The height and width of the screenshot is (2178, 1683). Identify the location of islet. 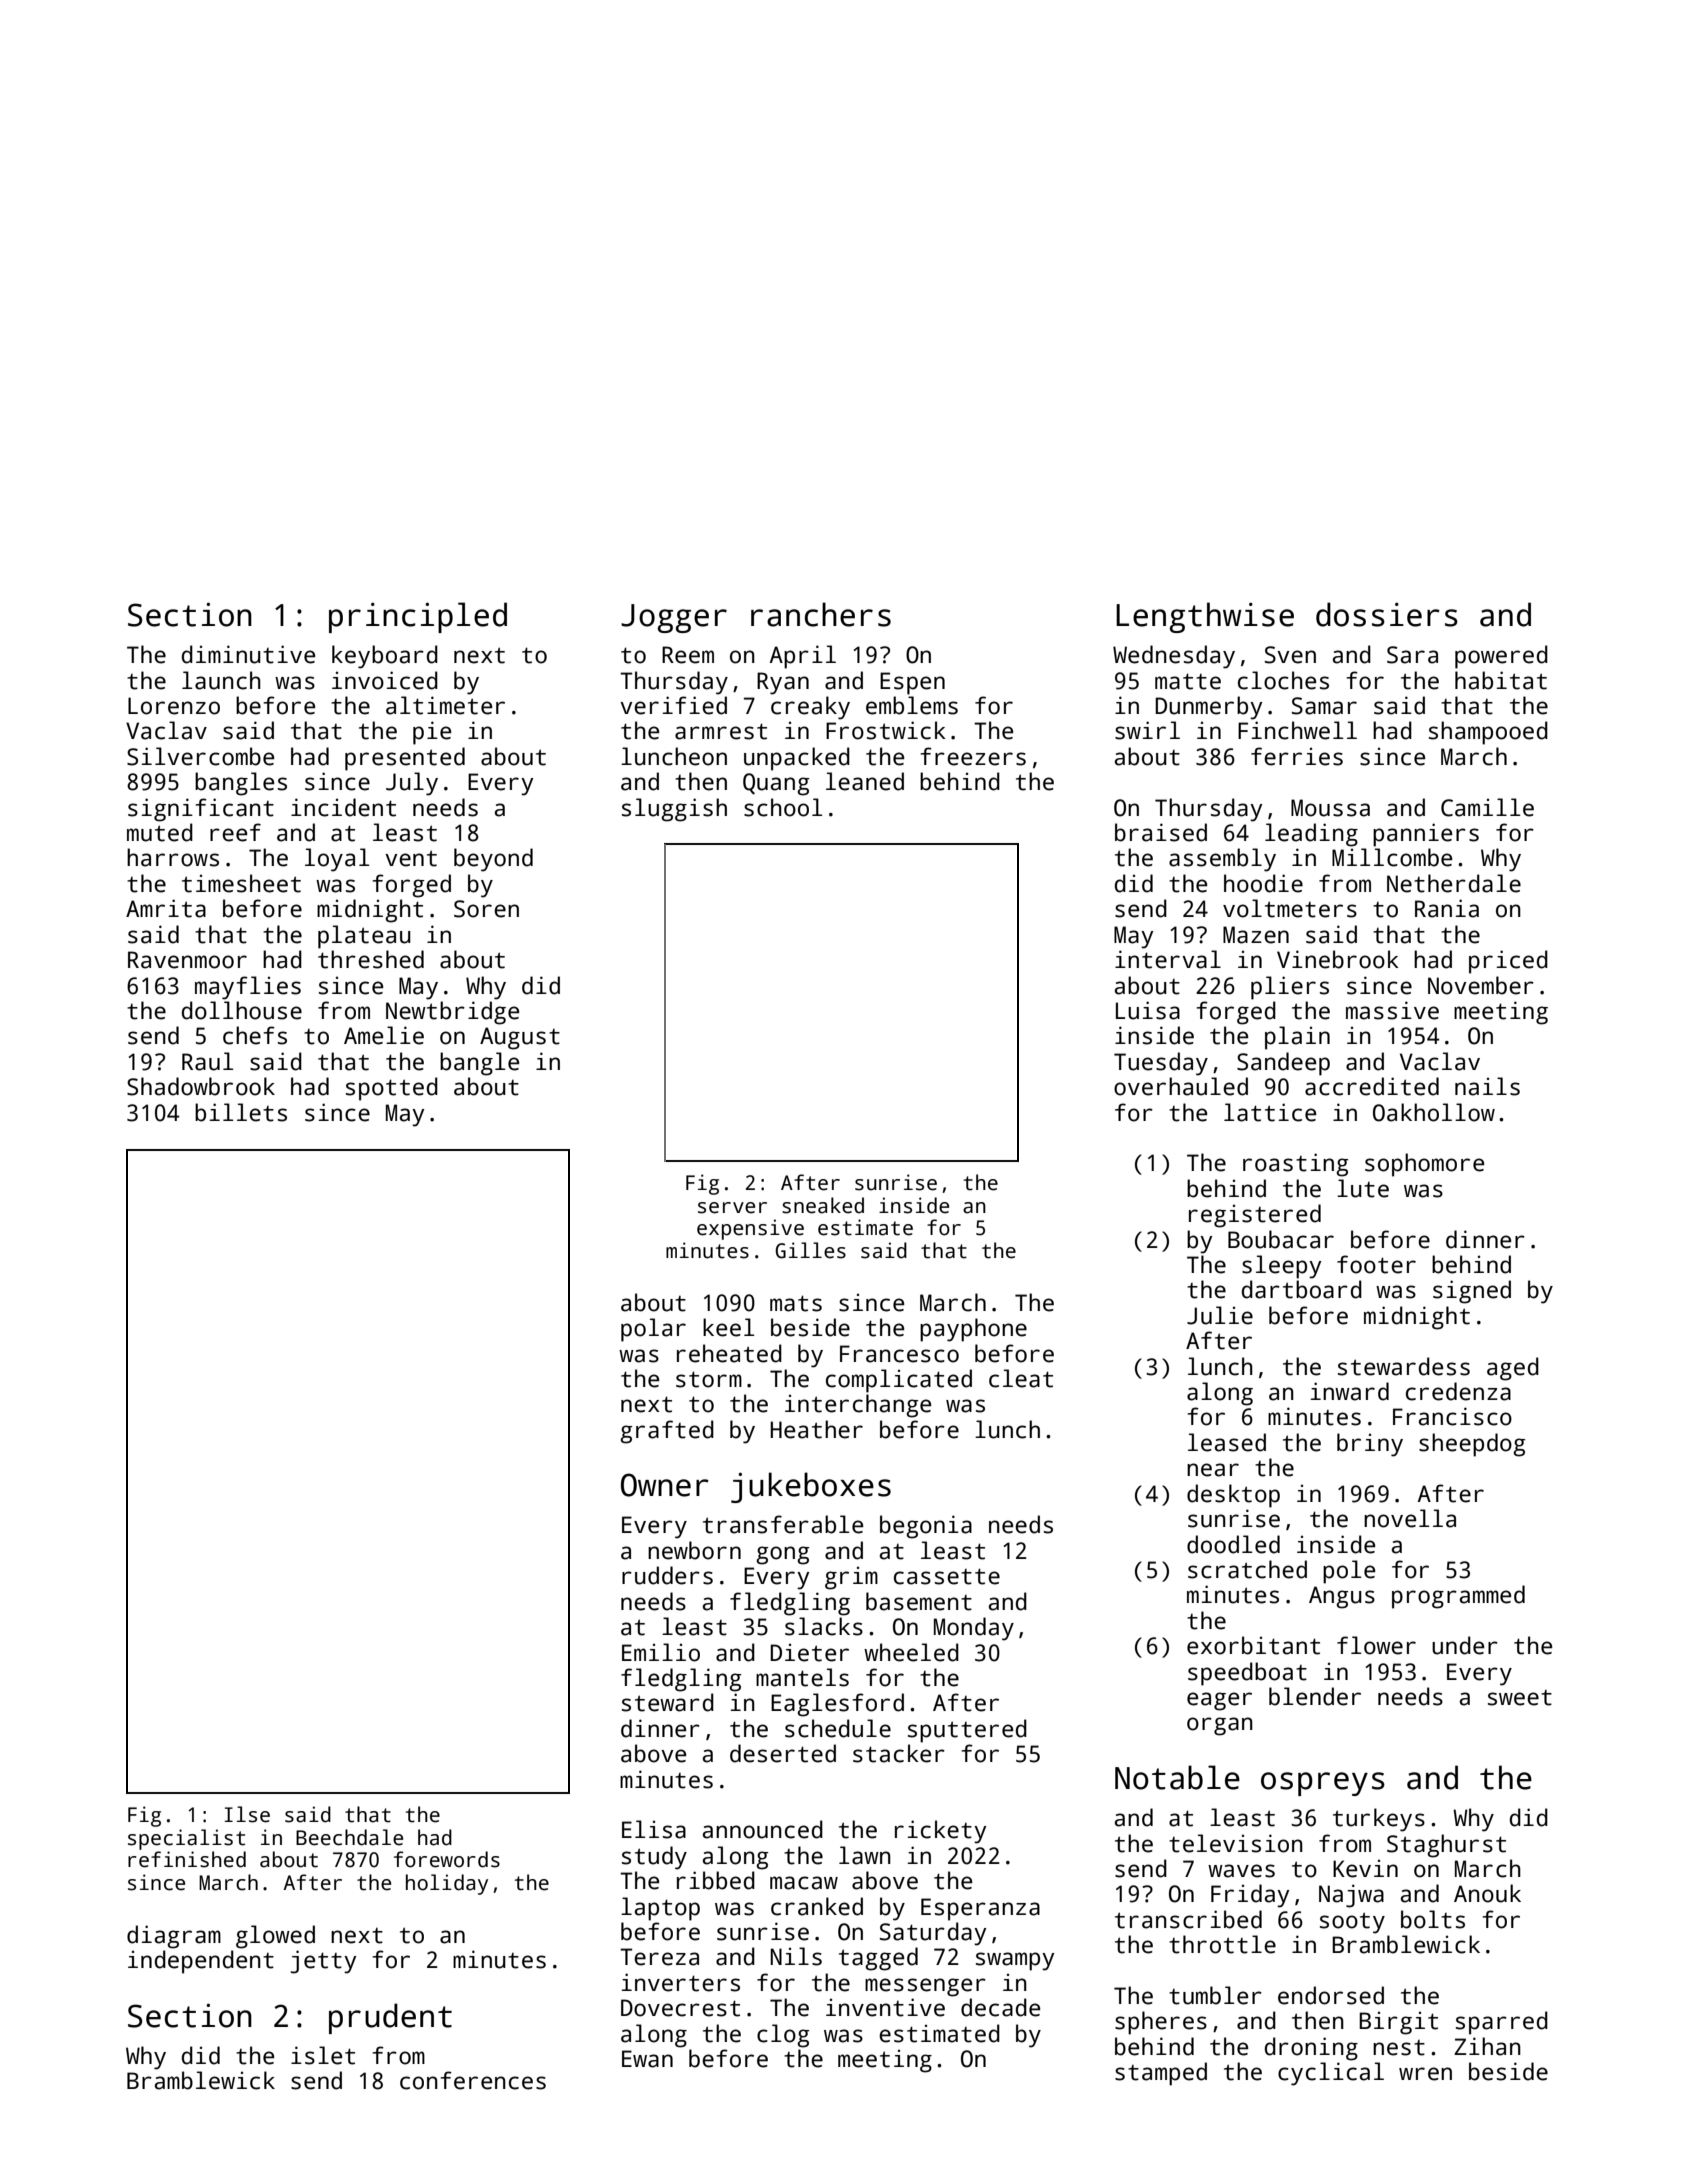
(323, 2055).
